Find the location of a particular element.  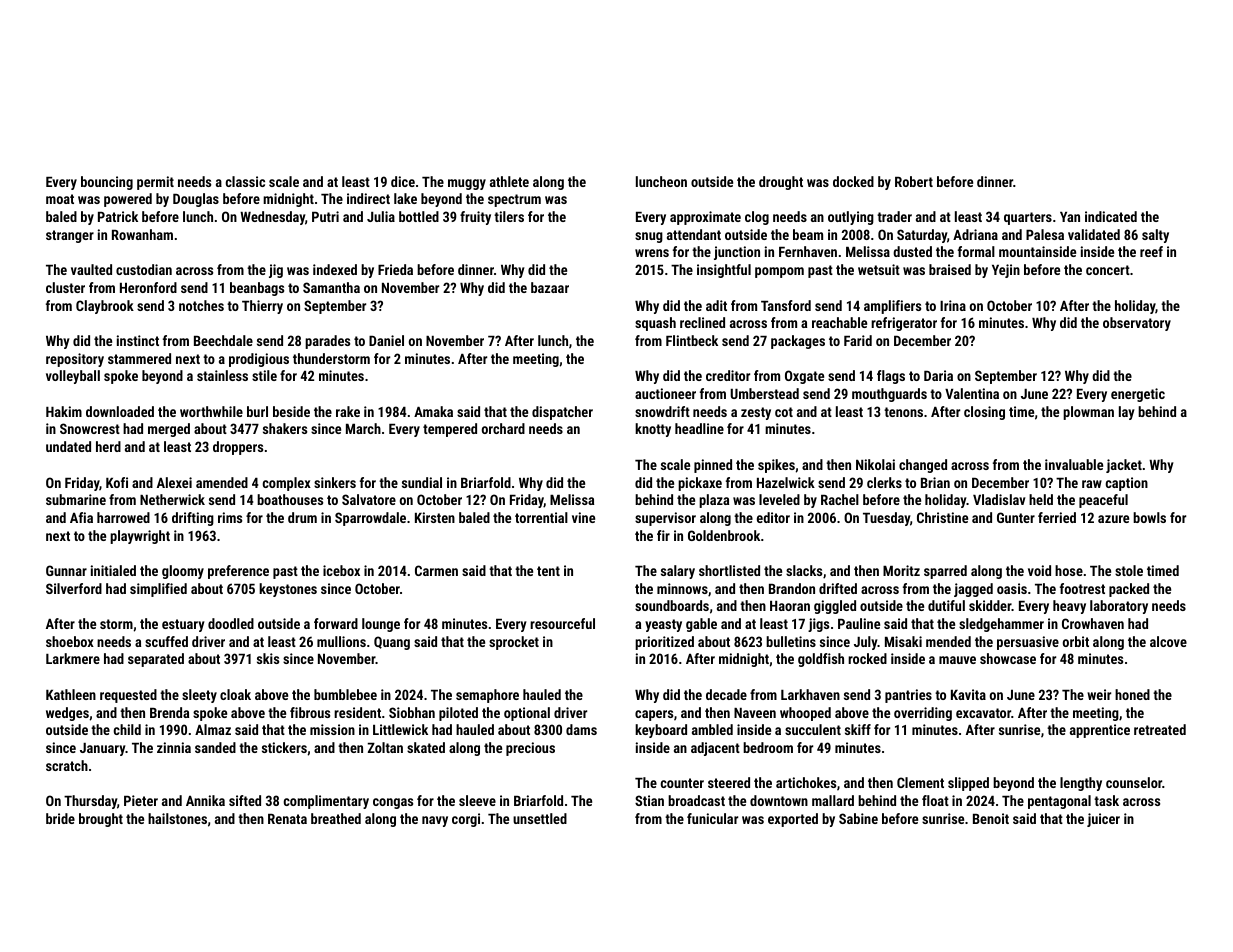

salty is located at coordinates (1155, 236).
